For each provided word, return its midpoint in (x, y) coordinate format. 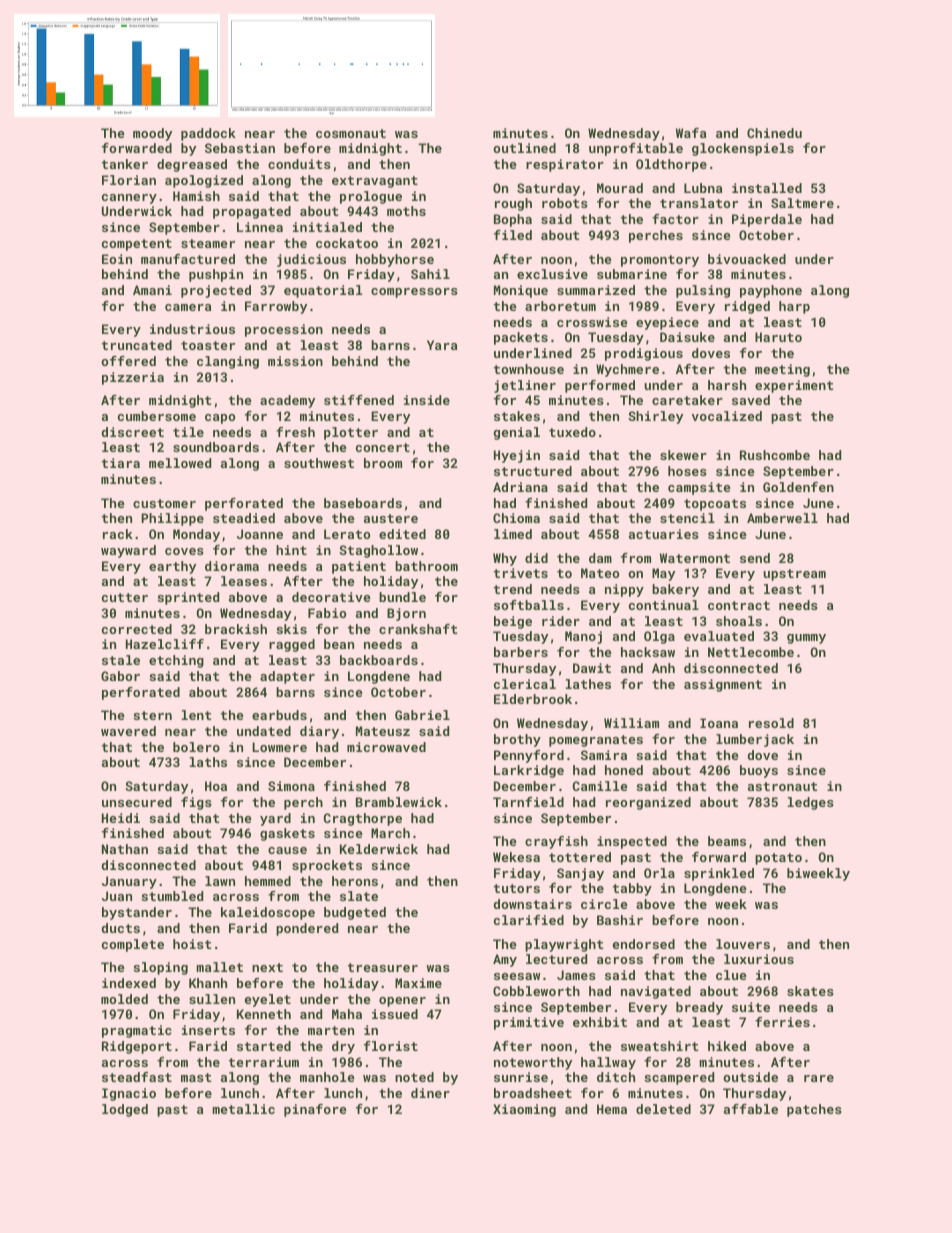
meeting (782, 370)
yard (275, 819)
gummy (806, 639)
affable (751, 1109)
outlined (524, 148)
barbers (521, 652)
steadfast (137, 1077)
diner (430, 1093)
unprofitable (636, 149)
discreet (133, 432)
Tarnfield (528, 802)
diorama (232, 566)
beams (727, 841)
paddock (208, 134)
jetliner (525, 386)
